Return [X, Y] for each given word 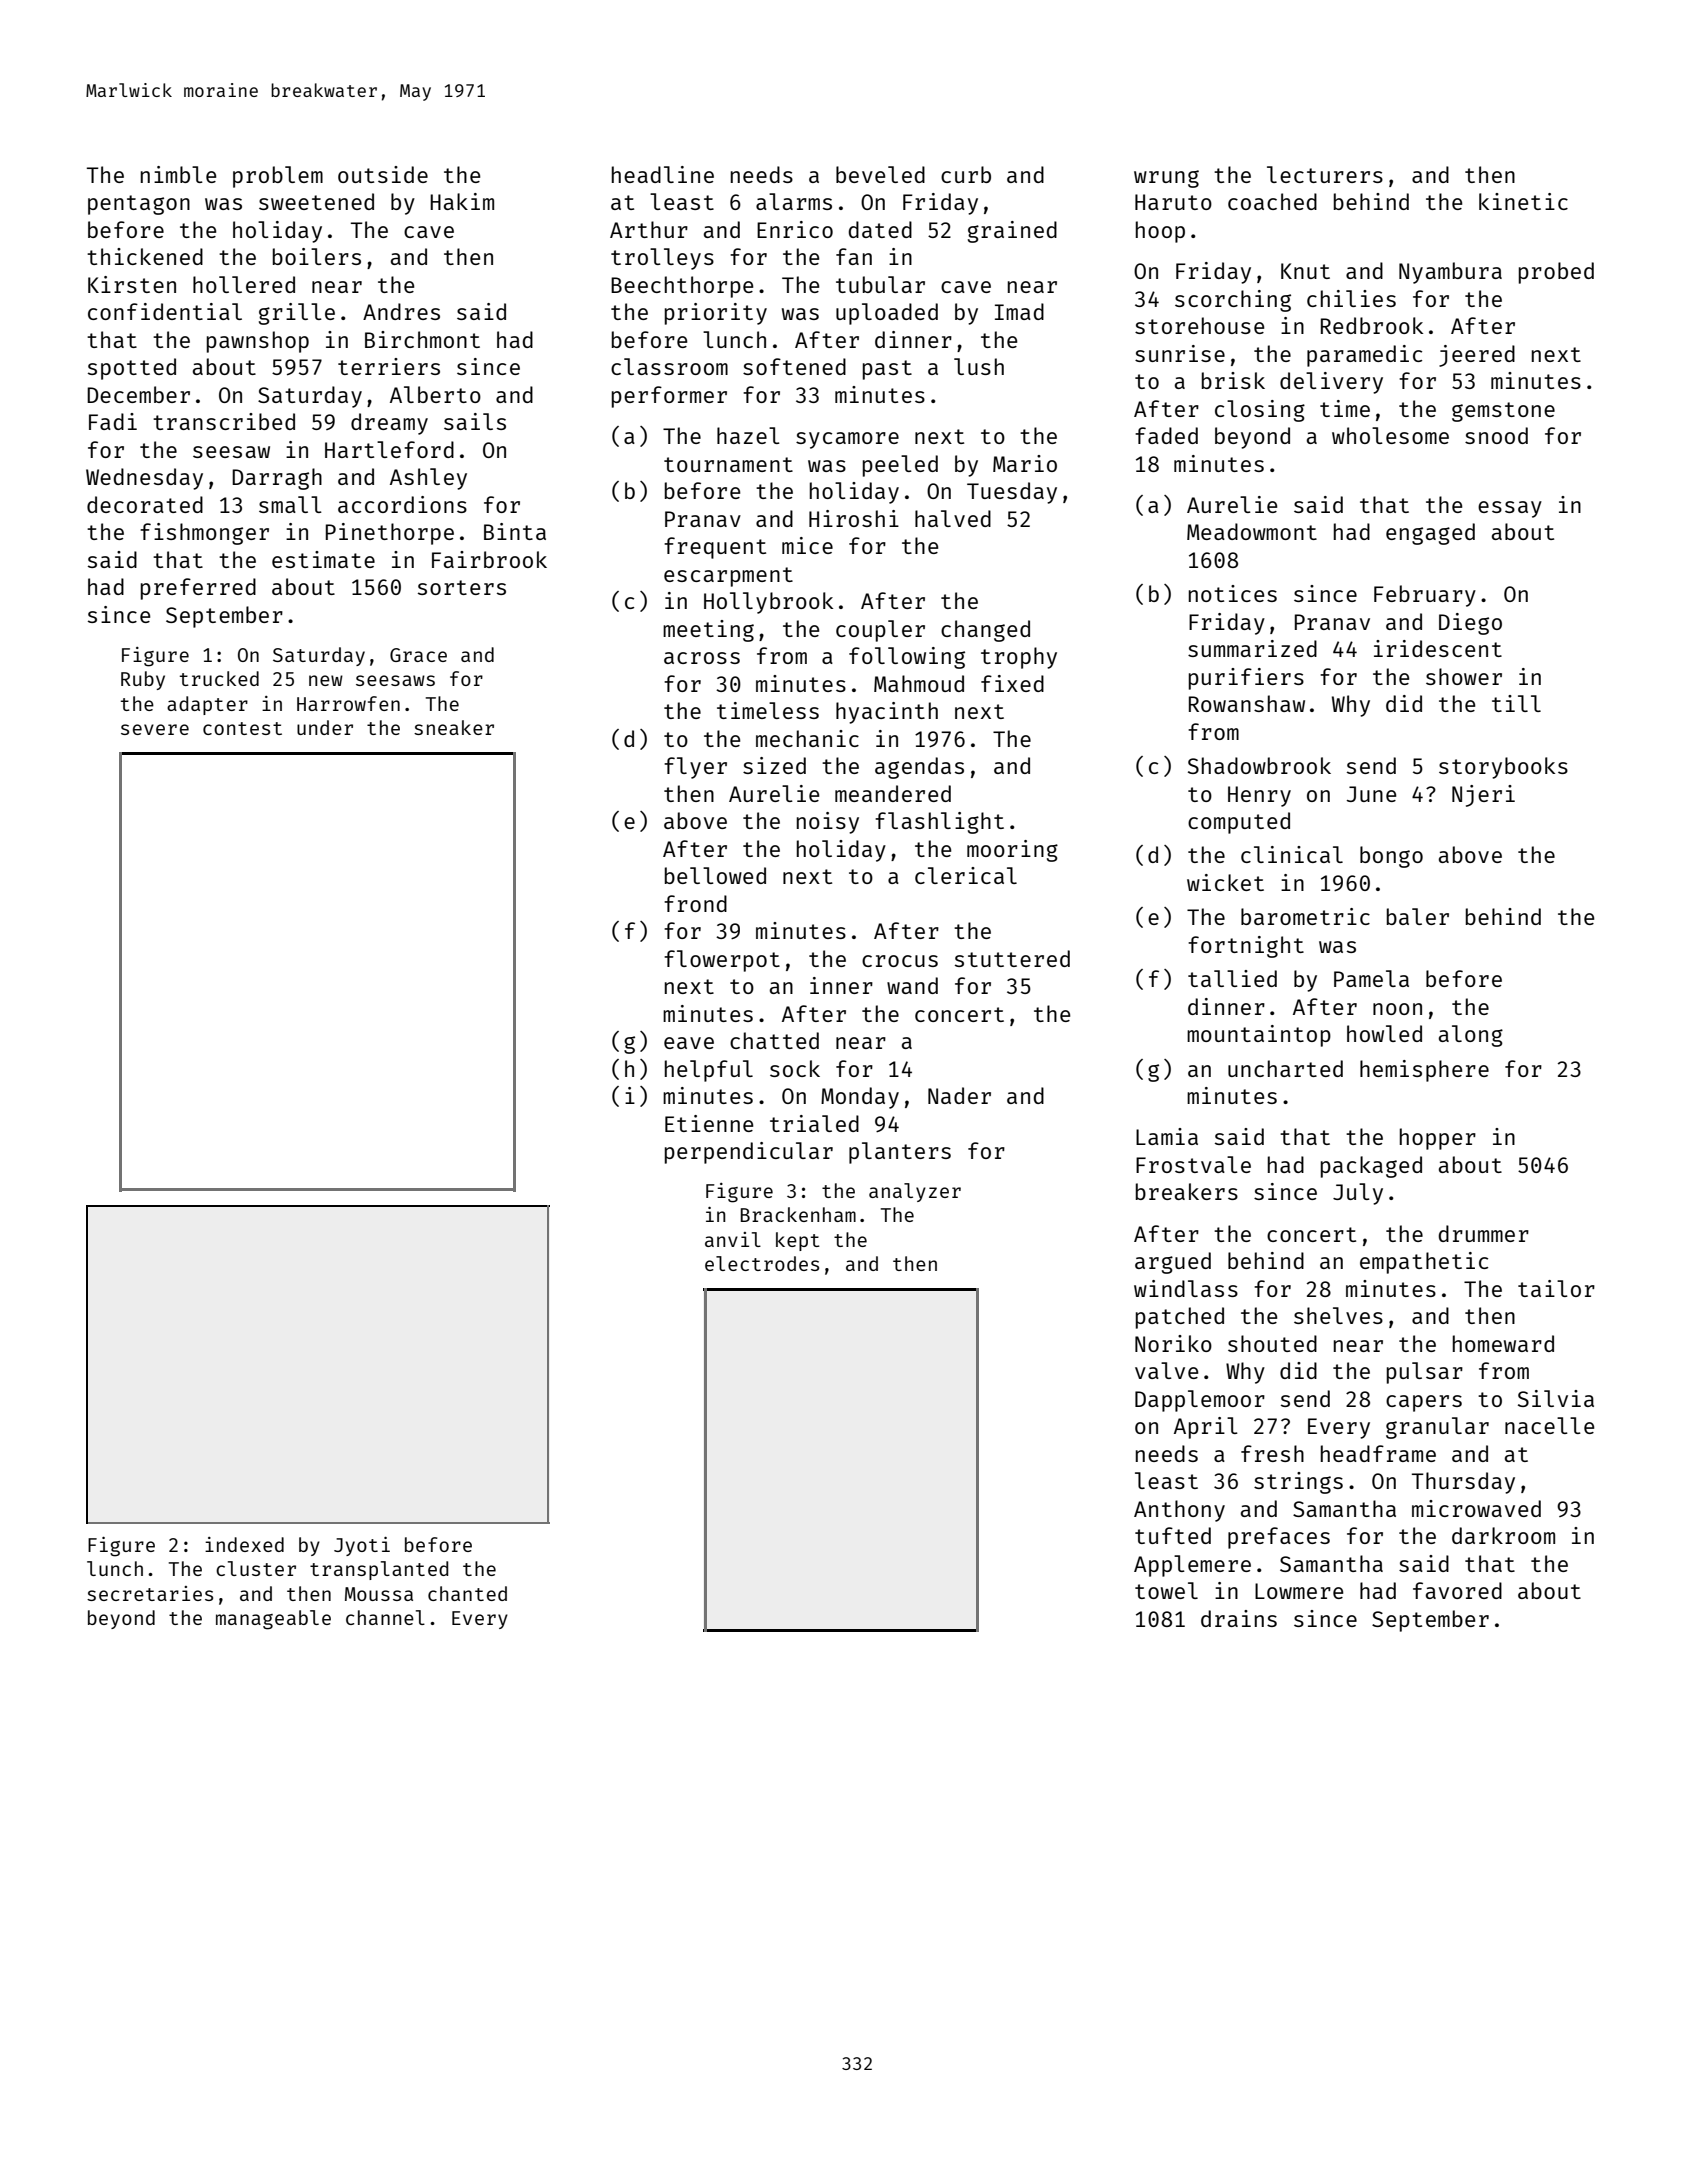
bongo [1391, 857]
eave [689, 1043]
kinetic [1523, 201]
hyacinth [887, 713]
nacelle [1549, 1425]
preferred [198, 589]
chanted [467, 1593]
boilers [317, 256]
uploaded [887, 314]
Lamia [1167, 1136]
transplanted [379, 1570]
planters [900, 1153]
